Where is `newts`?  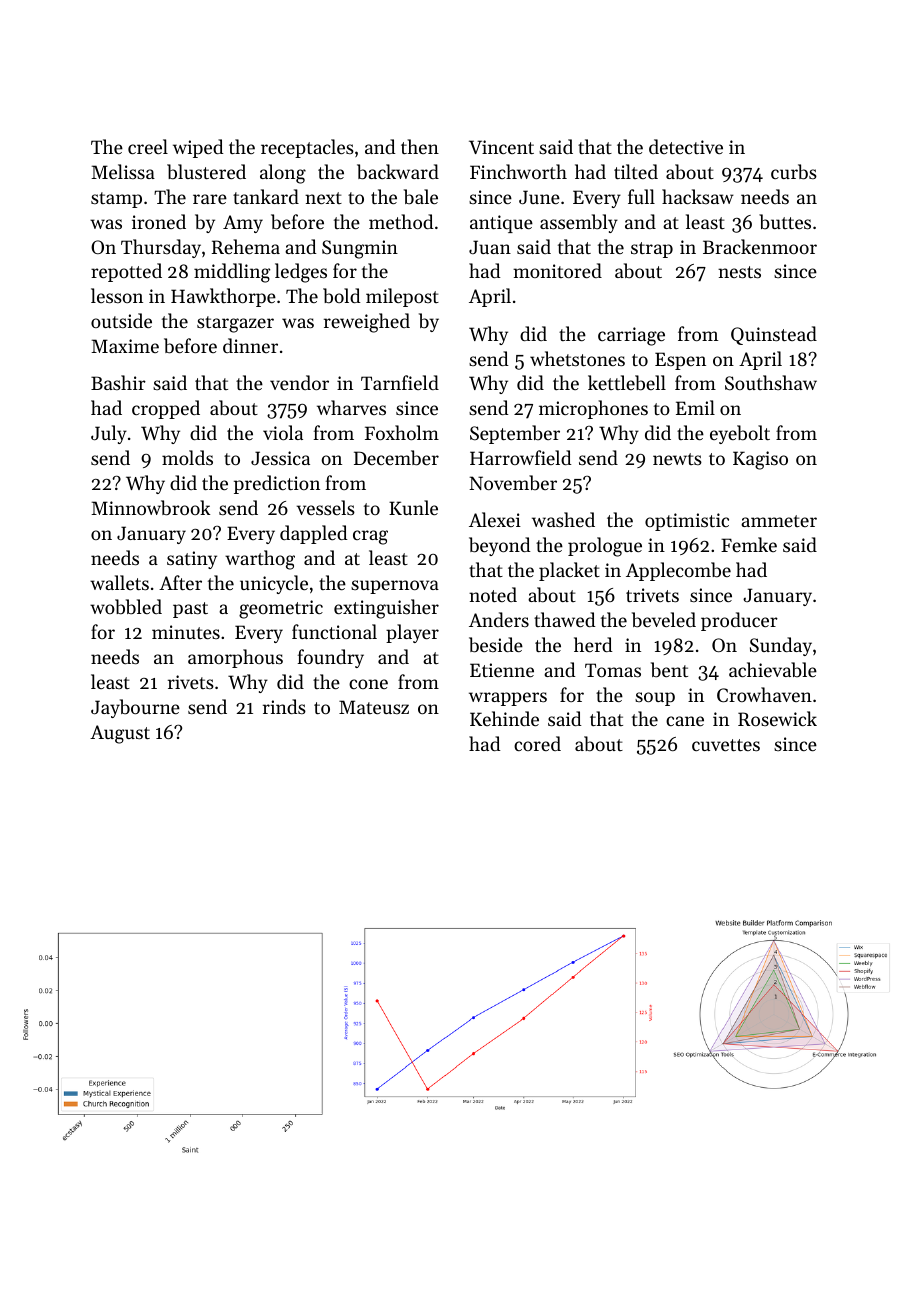
newts is located at coordinates (677, 459).
